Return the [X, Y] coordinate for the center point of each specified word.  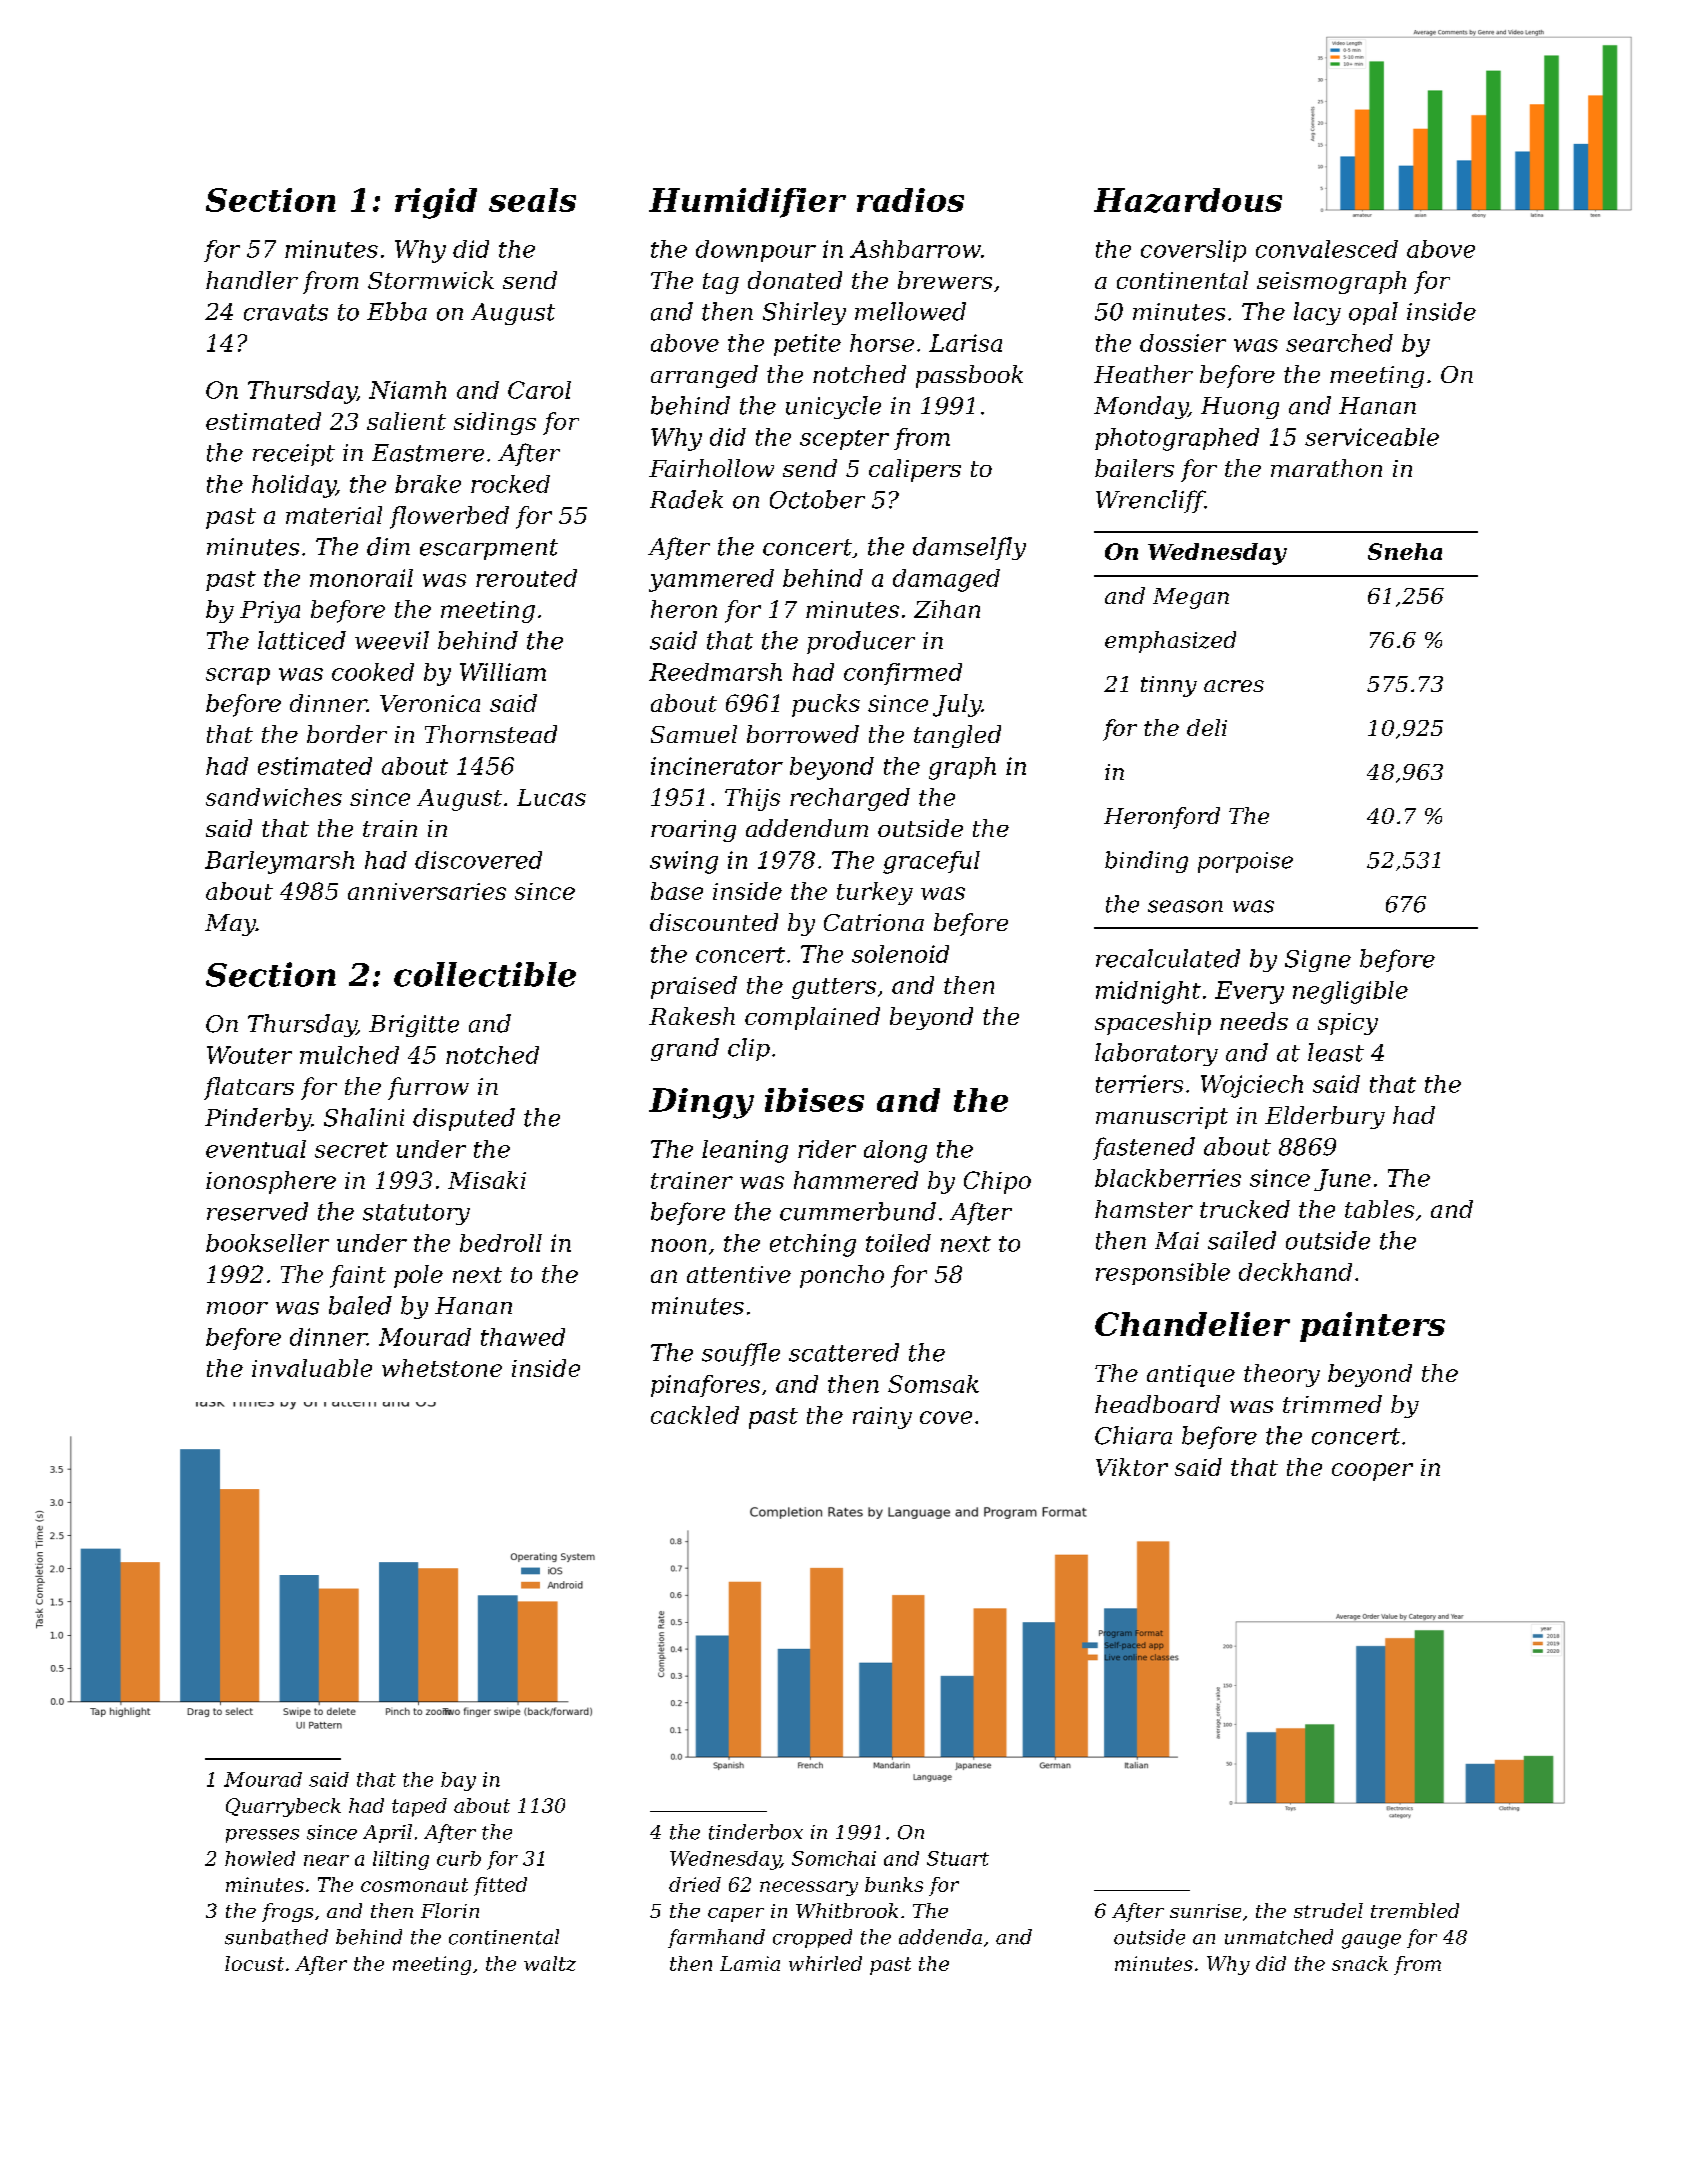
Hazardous [1188, 200]
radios [910, 200]
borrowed [803, 734]
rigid [436, 203]
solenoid [900, 954]
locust [254, 1963]
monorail [361, 578]
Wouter [249, 1055]
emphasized [1170, 642]
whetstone [442, 1368]
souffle [741, 1354]
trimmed [1332, 1404]
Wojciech [1252, 1086]
